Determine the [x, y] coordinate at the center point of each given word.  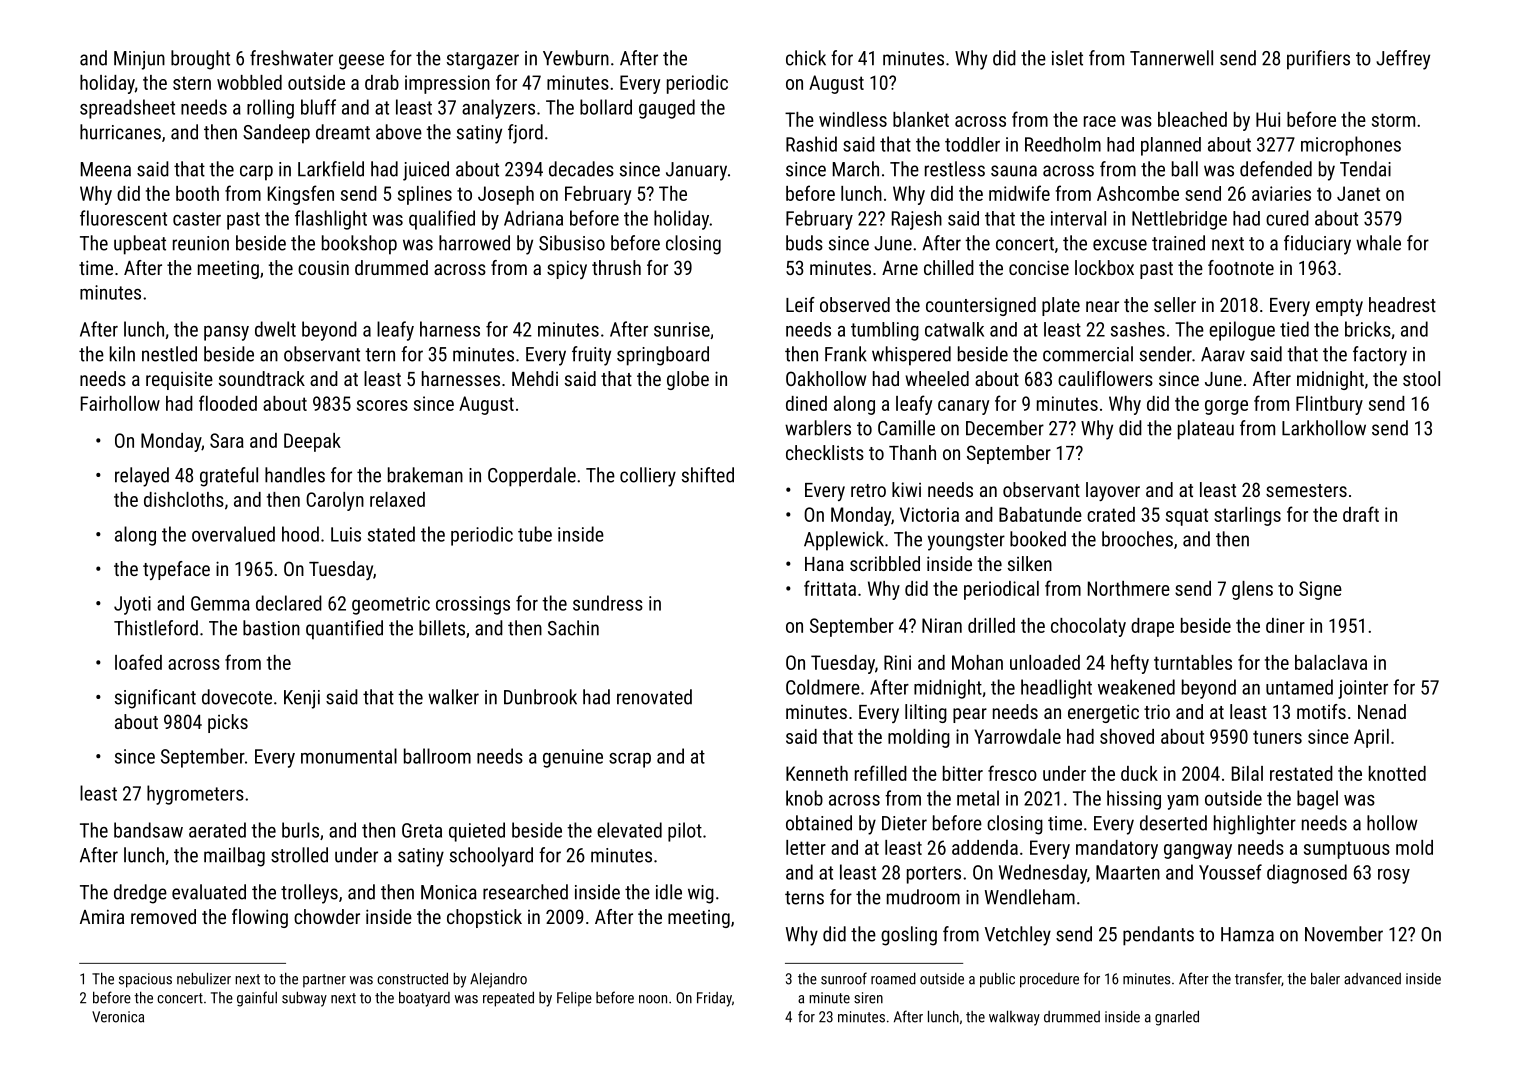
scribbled [885, 563]
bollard [606, 107]
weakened [1136, 687]
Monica [449, 892]
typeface [176, 570]
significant [155, 699]
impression [447, 84]
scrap [630, 760]
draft [1361, 514]
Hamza [1247, 934]
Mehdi [535, 378]
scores [382, 405]
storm [1393, 120]
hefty [1130, 664]
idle [669, 892]
